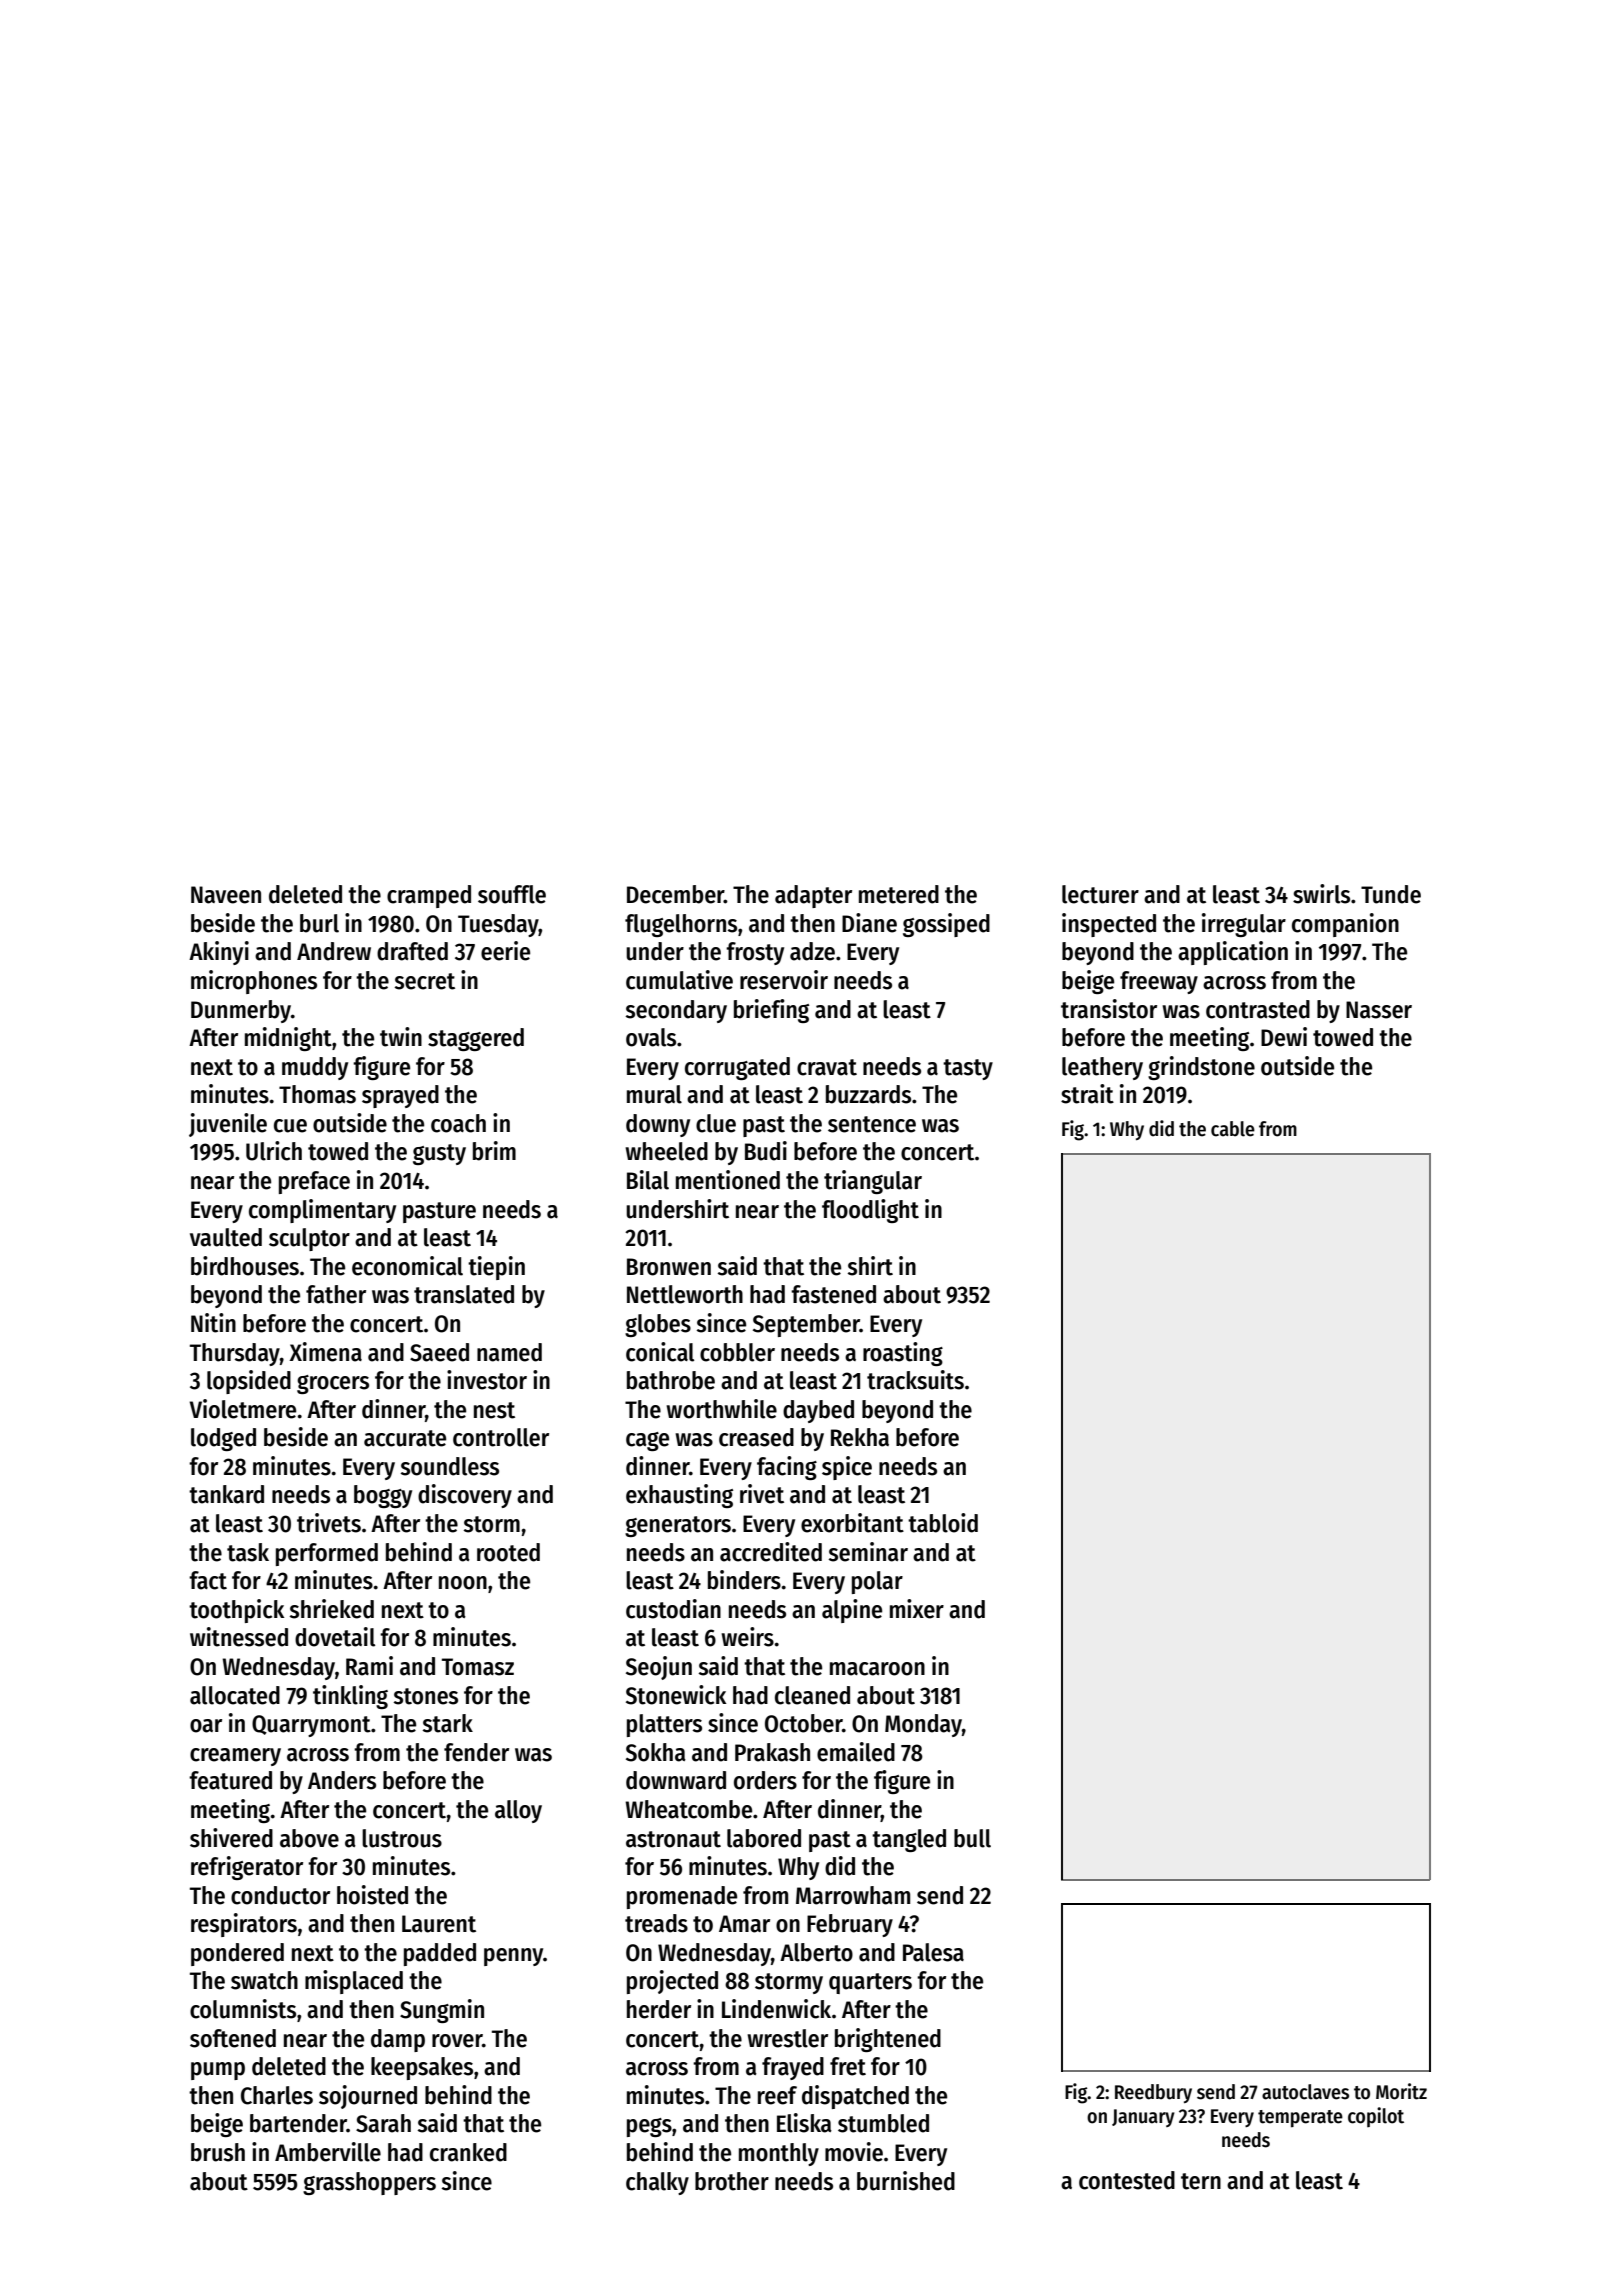 Image resolution: width=1620 pixels, height=2292 pixels. I want to click on tabloid, so click(943, 1523).
